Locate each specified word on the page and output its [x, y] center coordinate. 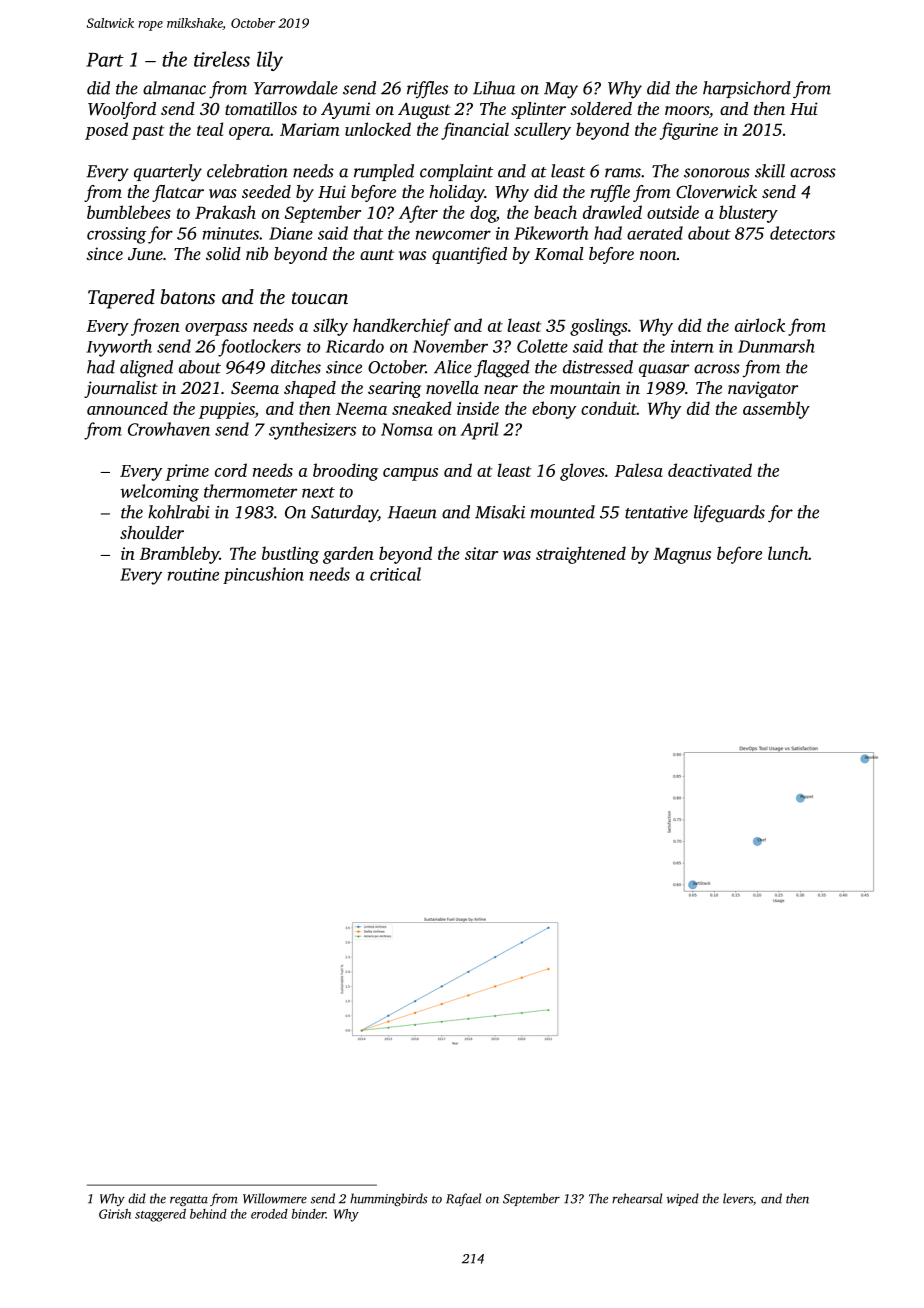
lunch [788, 553]
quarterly [168, 173]
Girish [115, 1214]
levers [738, 1198]
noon [658, 255]
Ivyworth [119, 348]
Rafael [463, 1199]
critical [395, 574]
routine [193, 574]
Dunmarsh [776, 346]
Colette [542, 346]
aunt [377, 254]
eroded [269, 1214]
